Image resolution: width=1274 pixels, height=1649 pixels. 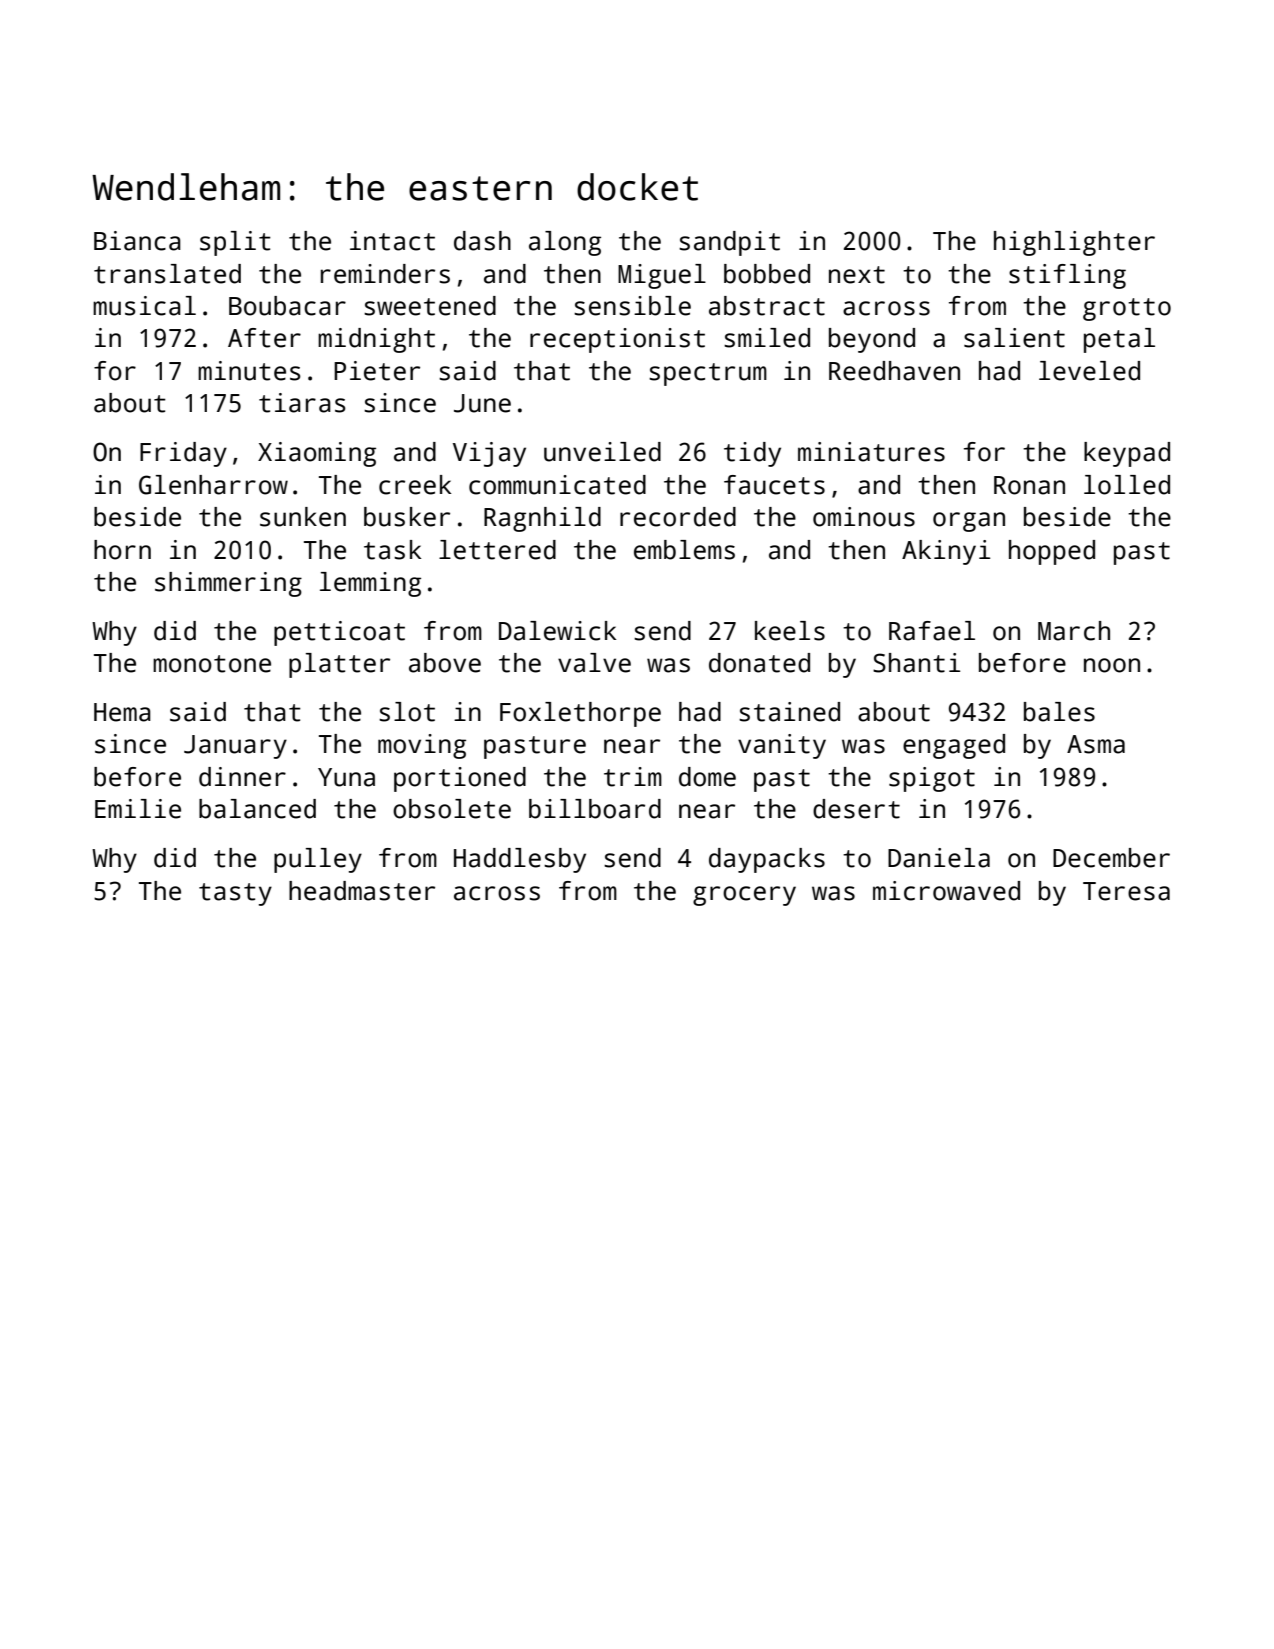 What do you see at coordinates (708, 374) in the document?
I see `spectrum` at bounding box center [708, 374].
